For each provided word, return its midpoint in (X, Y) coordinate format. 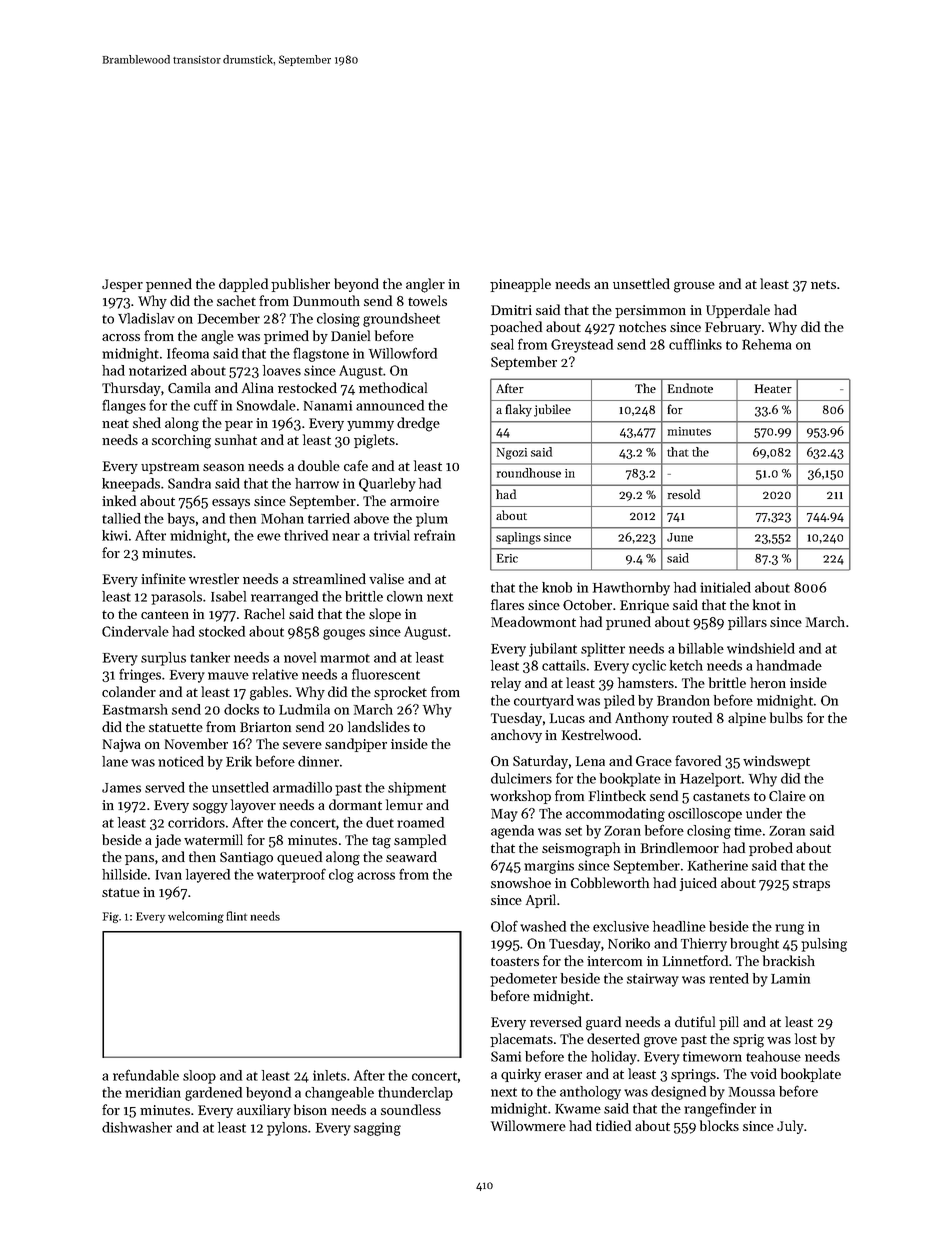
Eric (507, 558)
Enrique (644, 606)
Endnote (690, 388)
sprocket (400, 693)
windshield (761, 648)
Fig (111, 917)
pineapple (520, 285)
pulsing (824, 945)
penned (169, 285)
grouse (694, 287)
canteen (165, 614)
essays (231, 504)
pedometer (523, 980)
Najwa (122, 745)
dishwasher (137, 1127)
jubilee (552, 410)
